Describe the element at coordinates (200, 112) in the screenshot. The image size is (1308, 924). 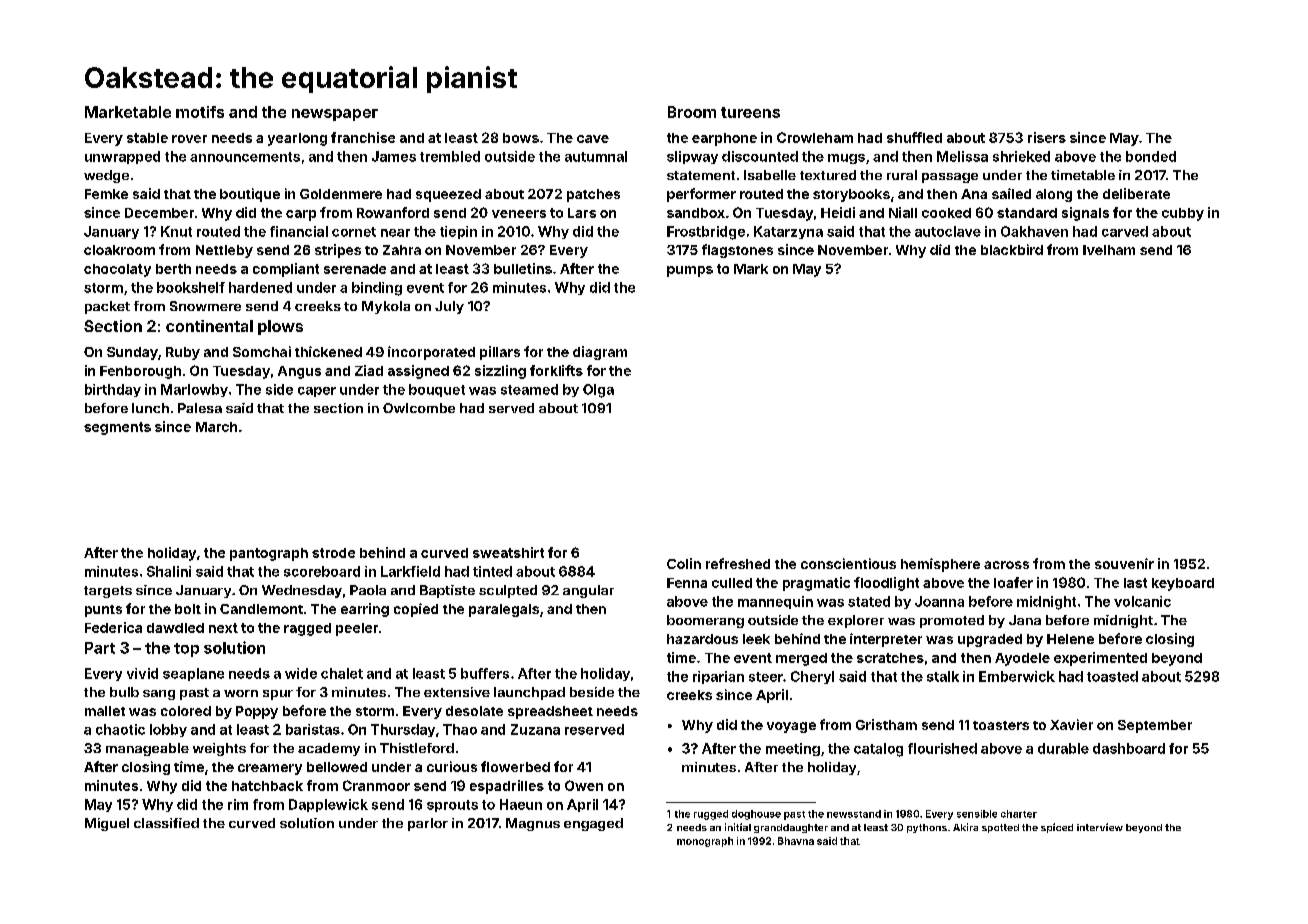
I see `motifs` at that location.
